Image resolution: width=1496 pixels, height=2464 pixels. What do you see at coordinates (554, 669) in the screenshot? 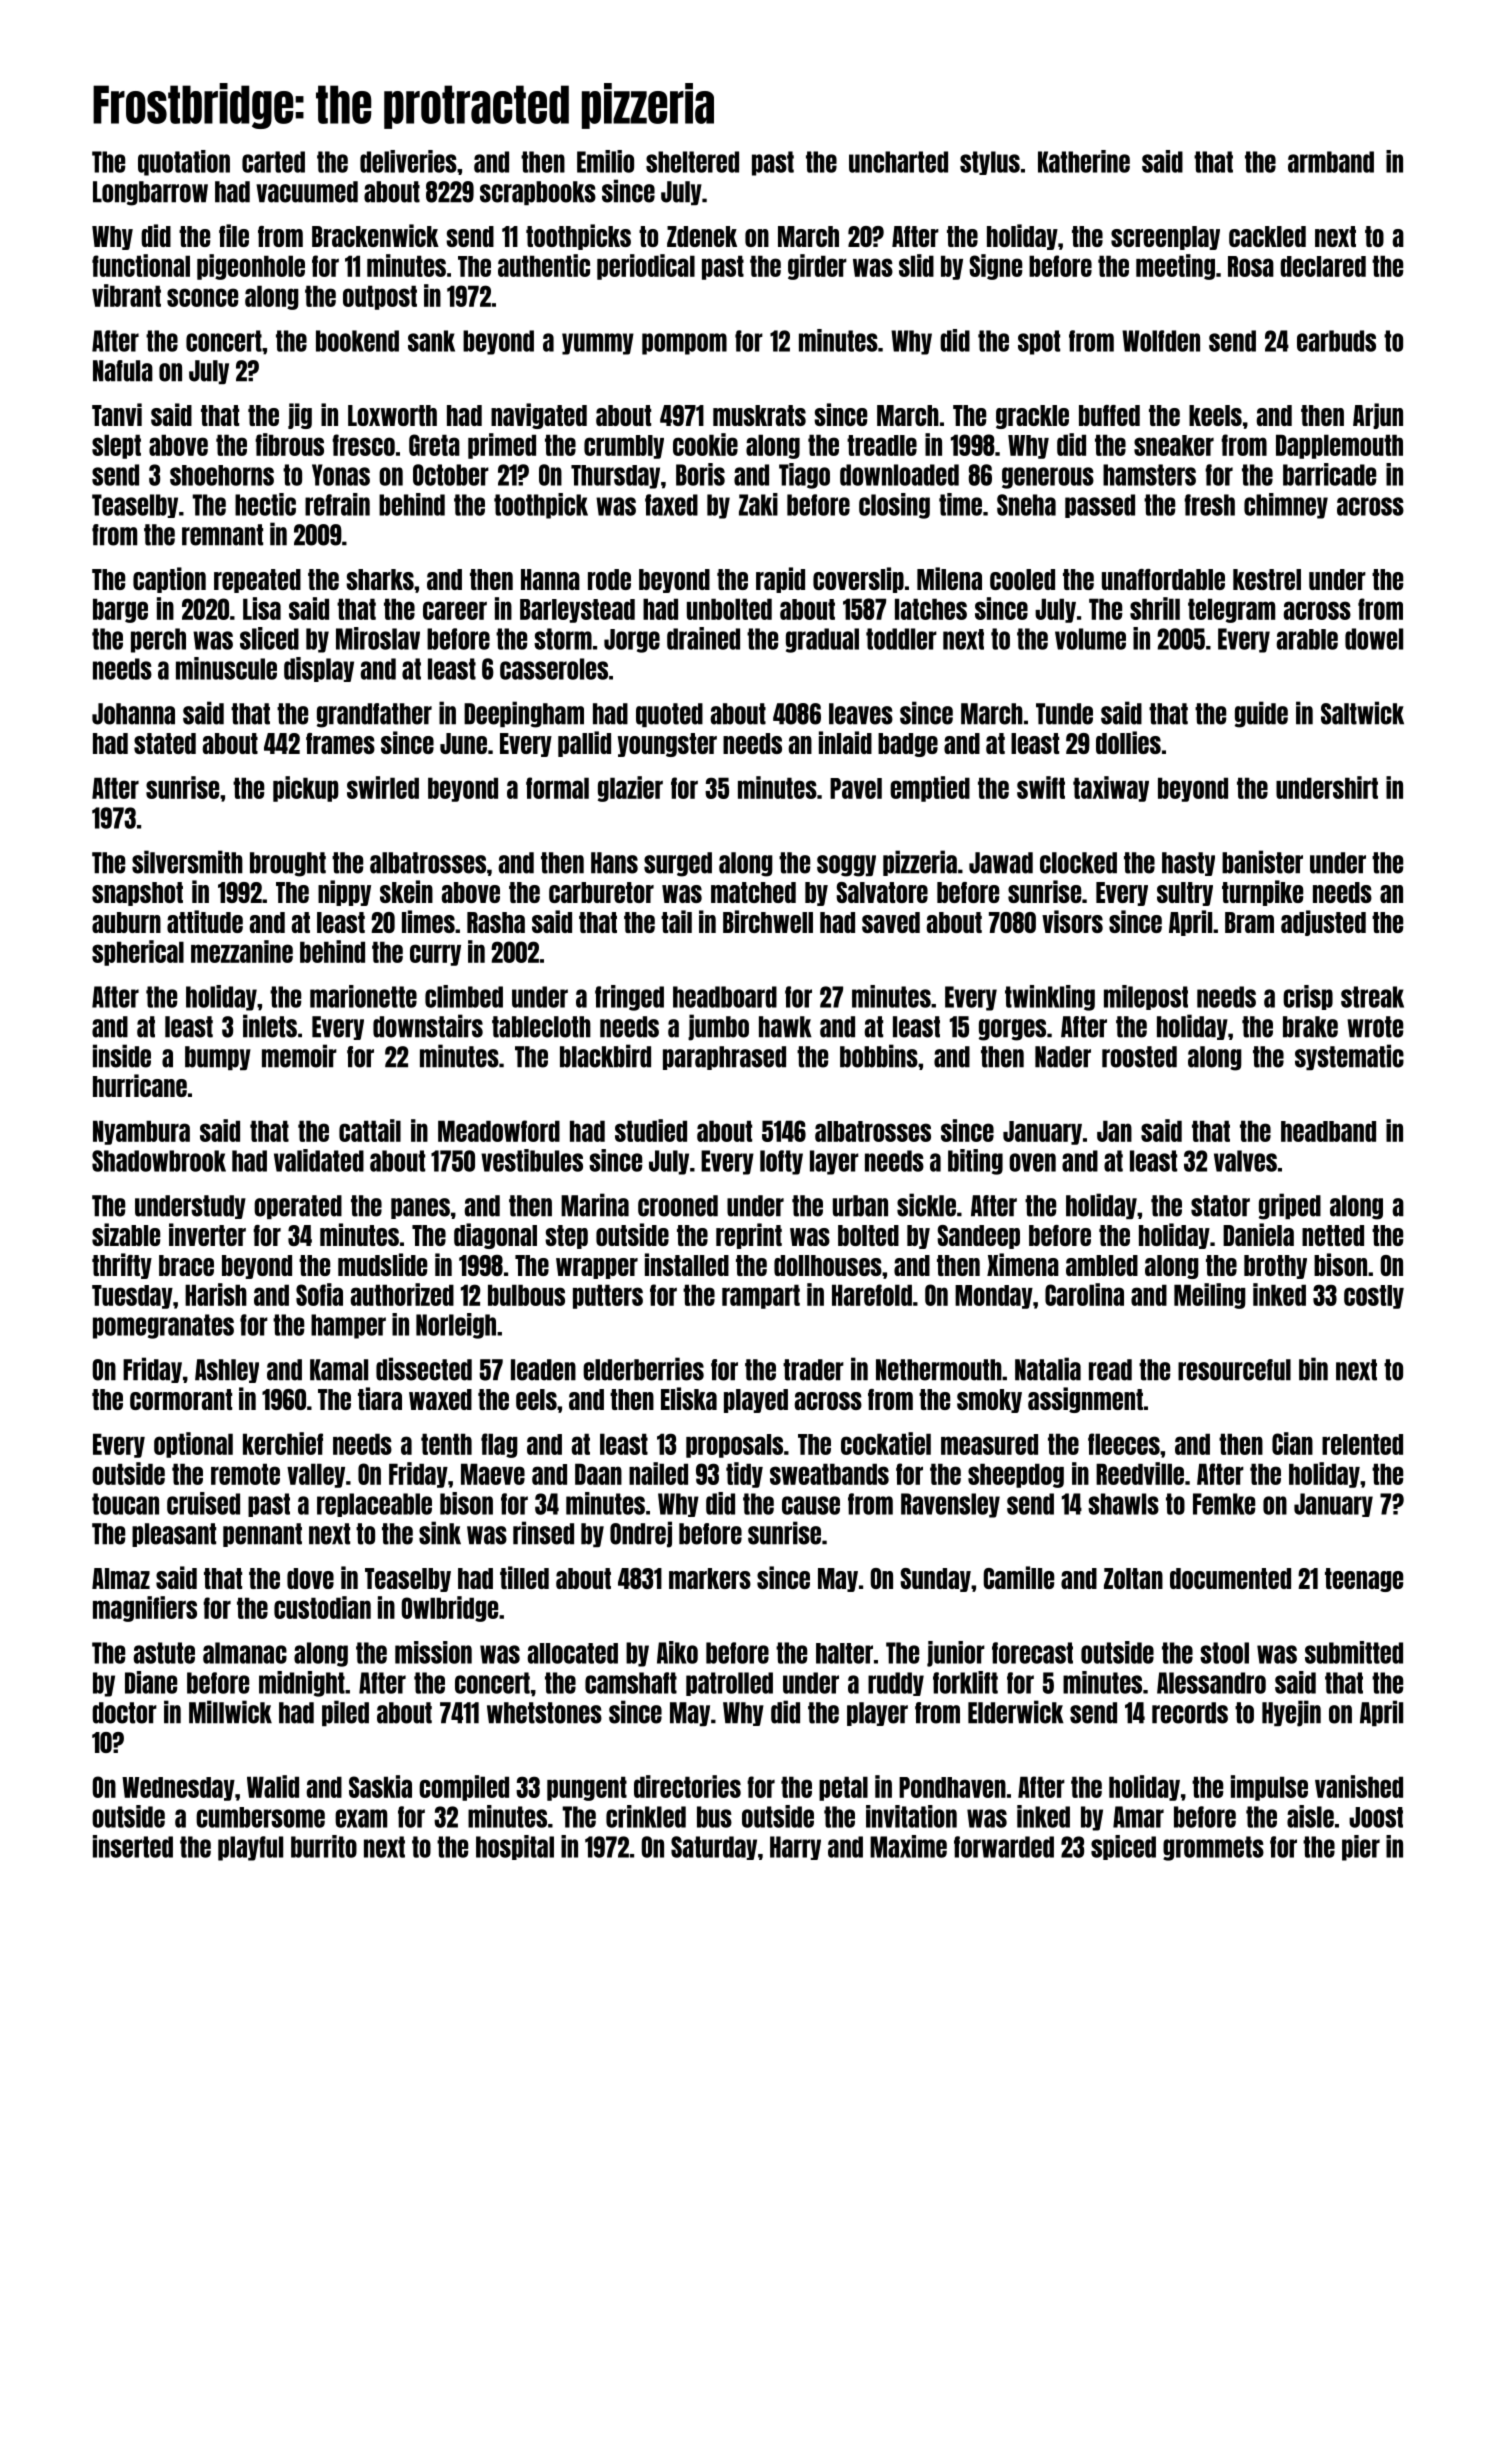
I see `casseroles` at bounding box center [554, 669].
